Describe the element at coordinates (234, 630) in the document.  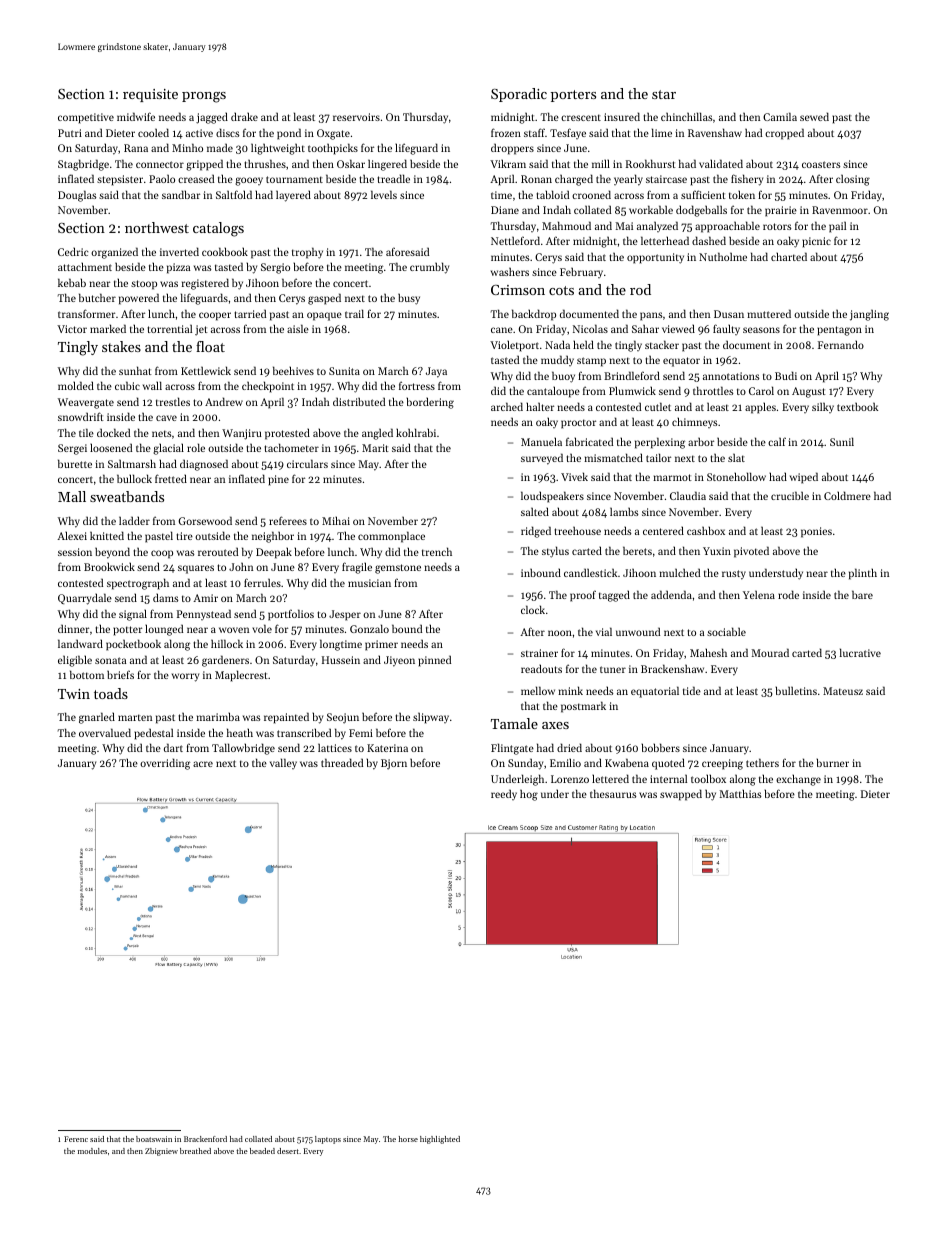
I see `woven` at that location.
